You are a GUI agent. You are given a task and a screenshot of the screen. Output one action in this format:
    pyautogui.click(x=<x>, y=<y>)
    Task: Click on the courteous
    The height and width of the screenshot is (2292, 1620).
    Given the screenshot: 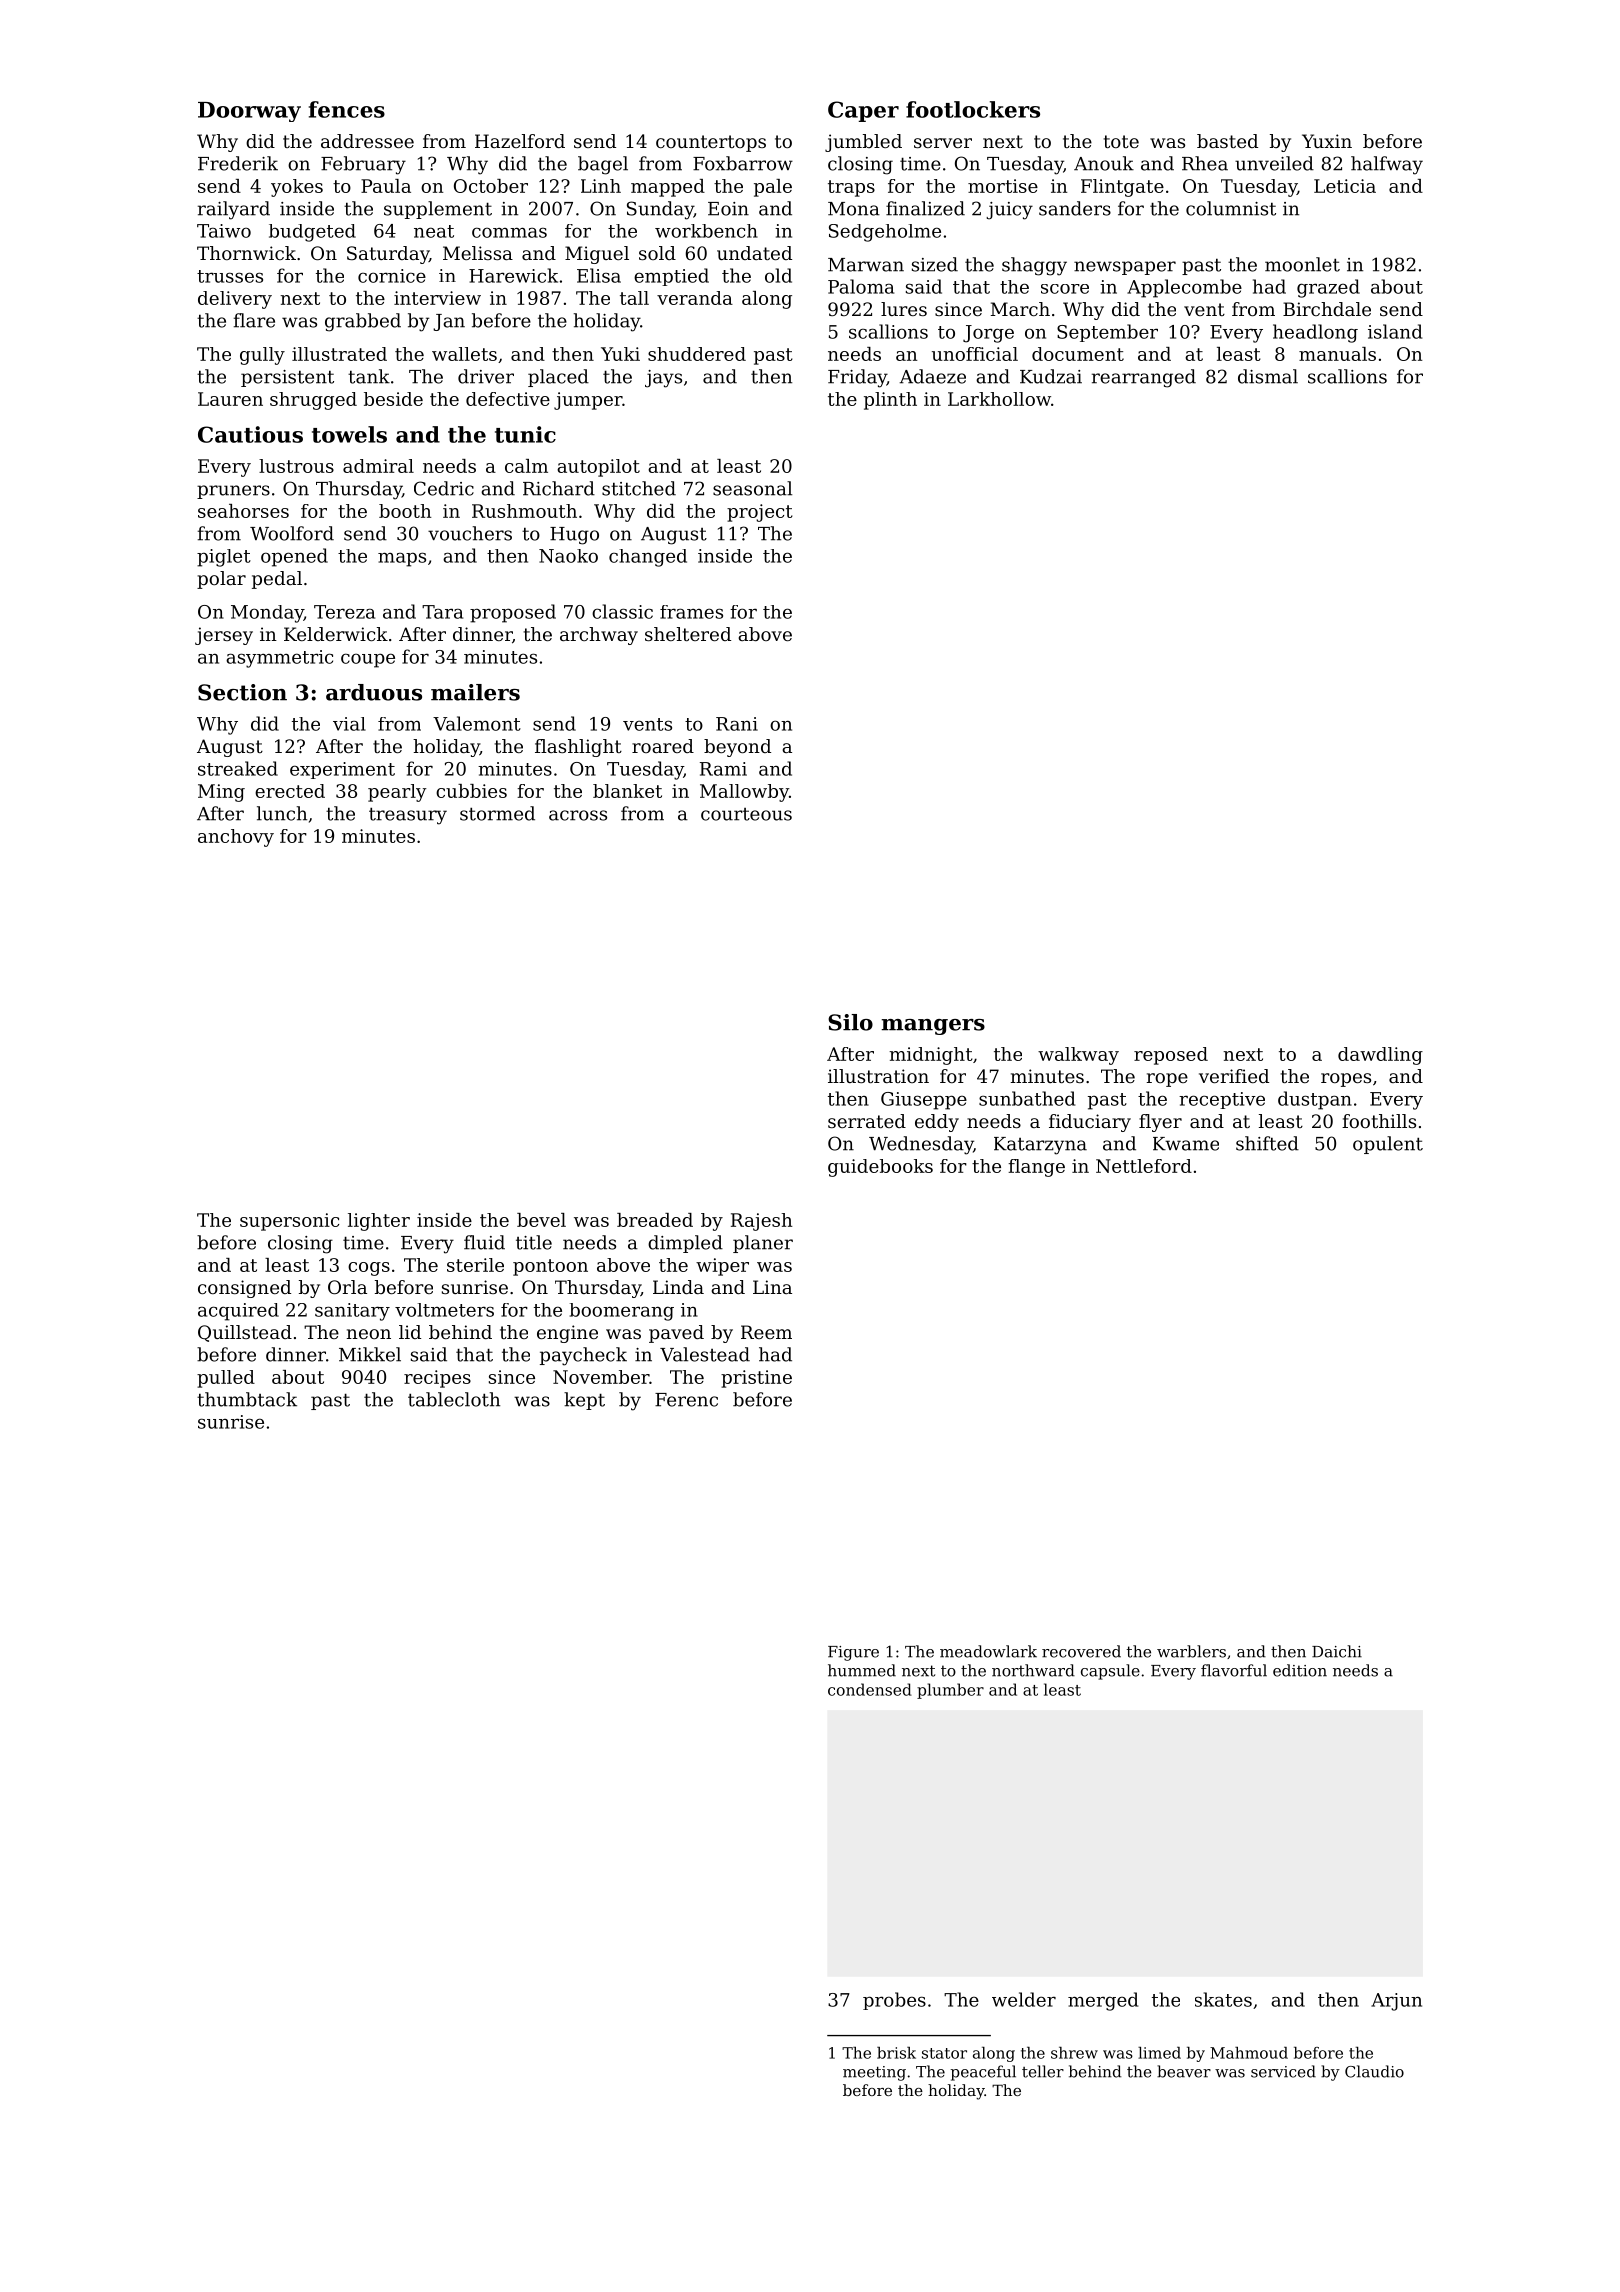 What is the action you would take?
    pyautogui.click(x=746, y=814)
